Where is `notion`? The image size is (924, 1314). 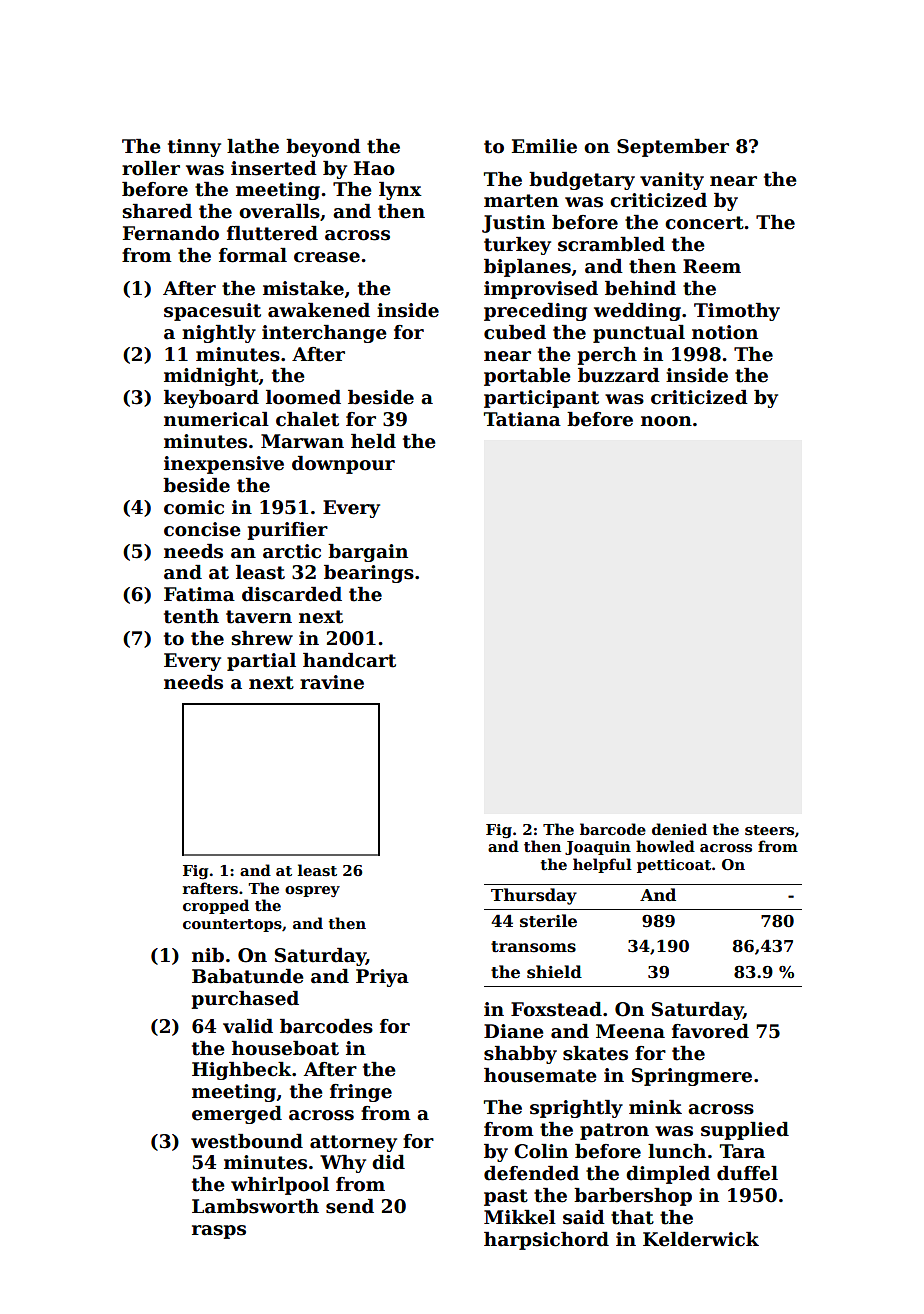
notion is located at coordinates (725, 332).
